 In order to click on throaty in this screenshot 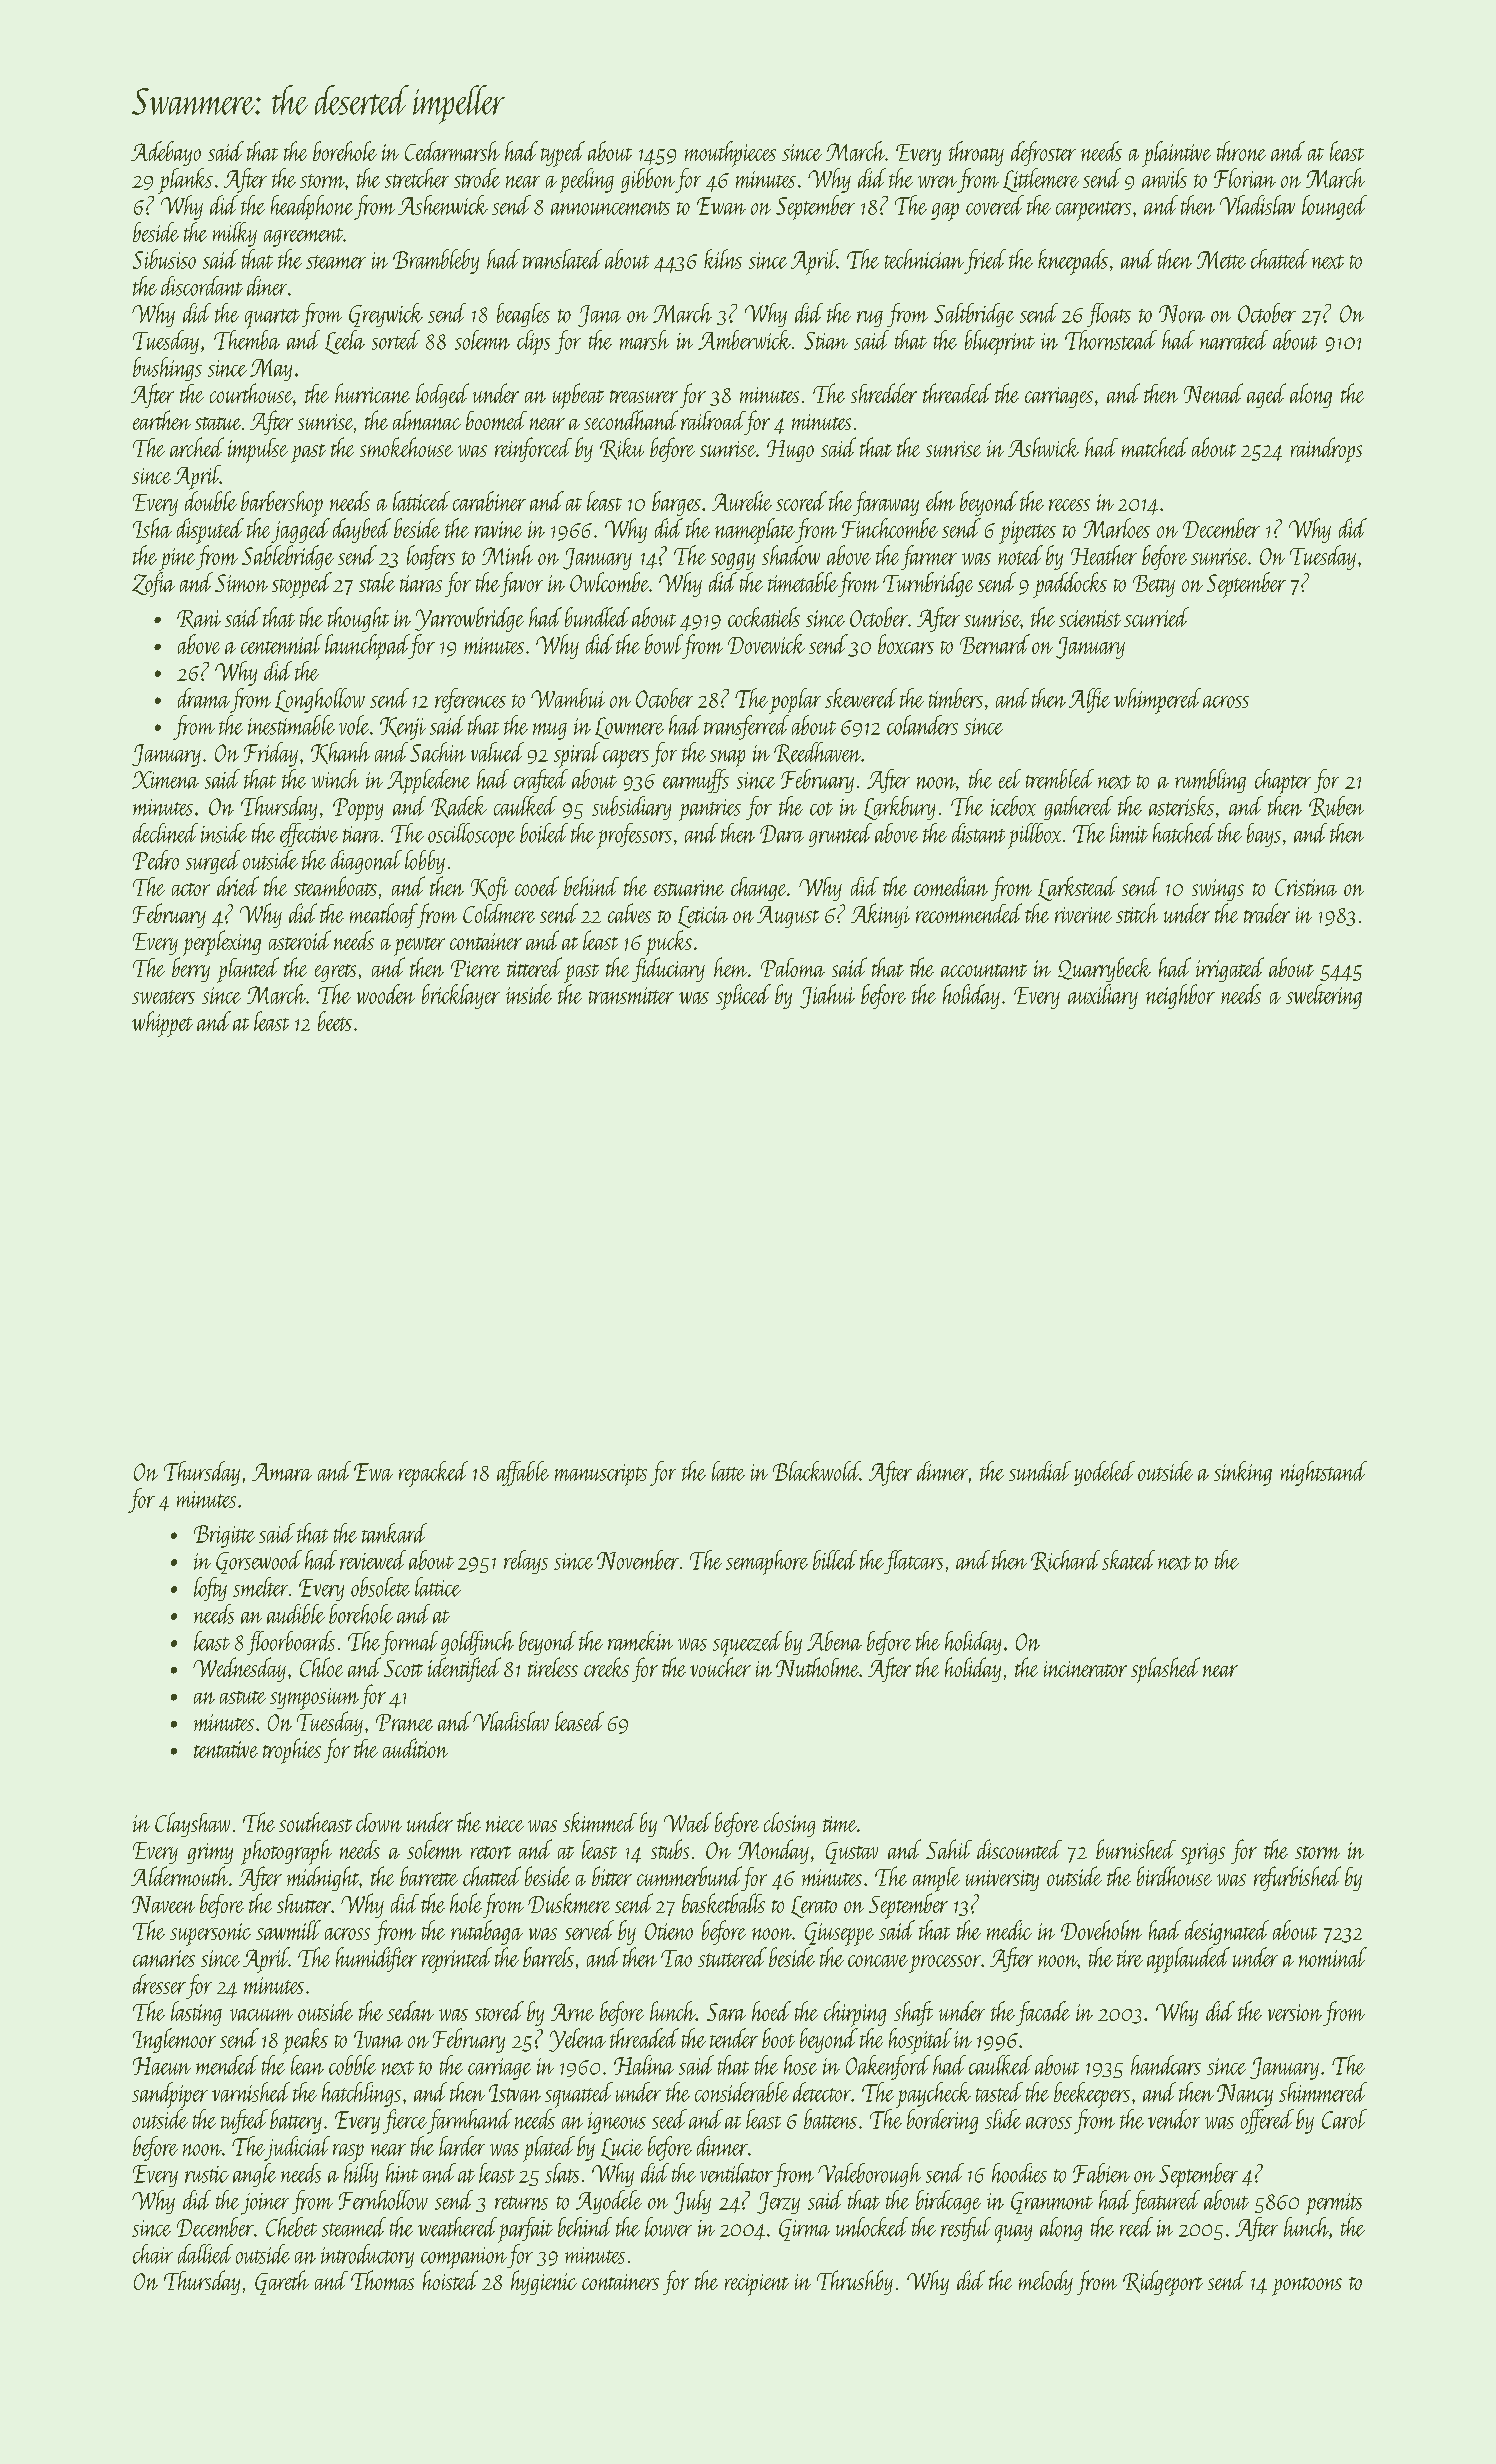, I will do `click(976, 153)`.
